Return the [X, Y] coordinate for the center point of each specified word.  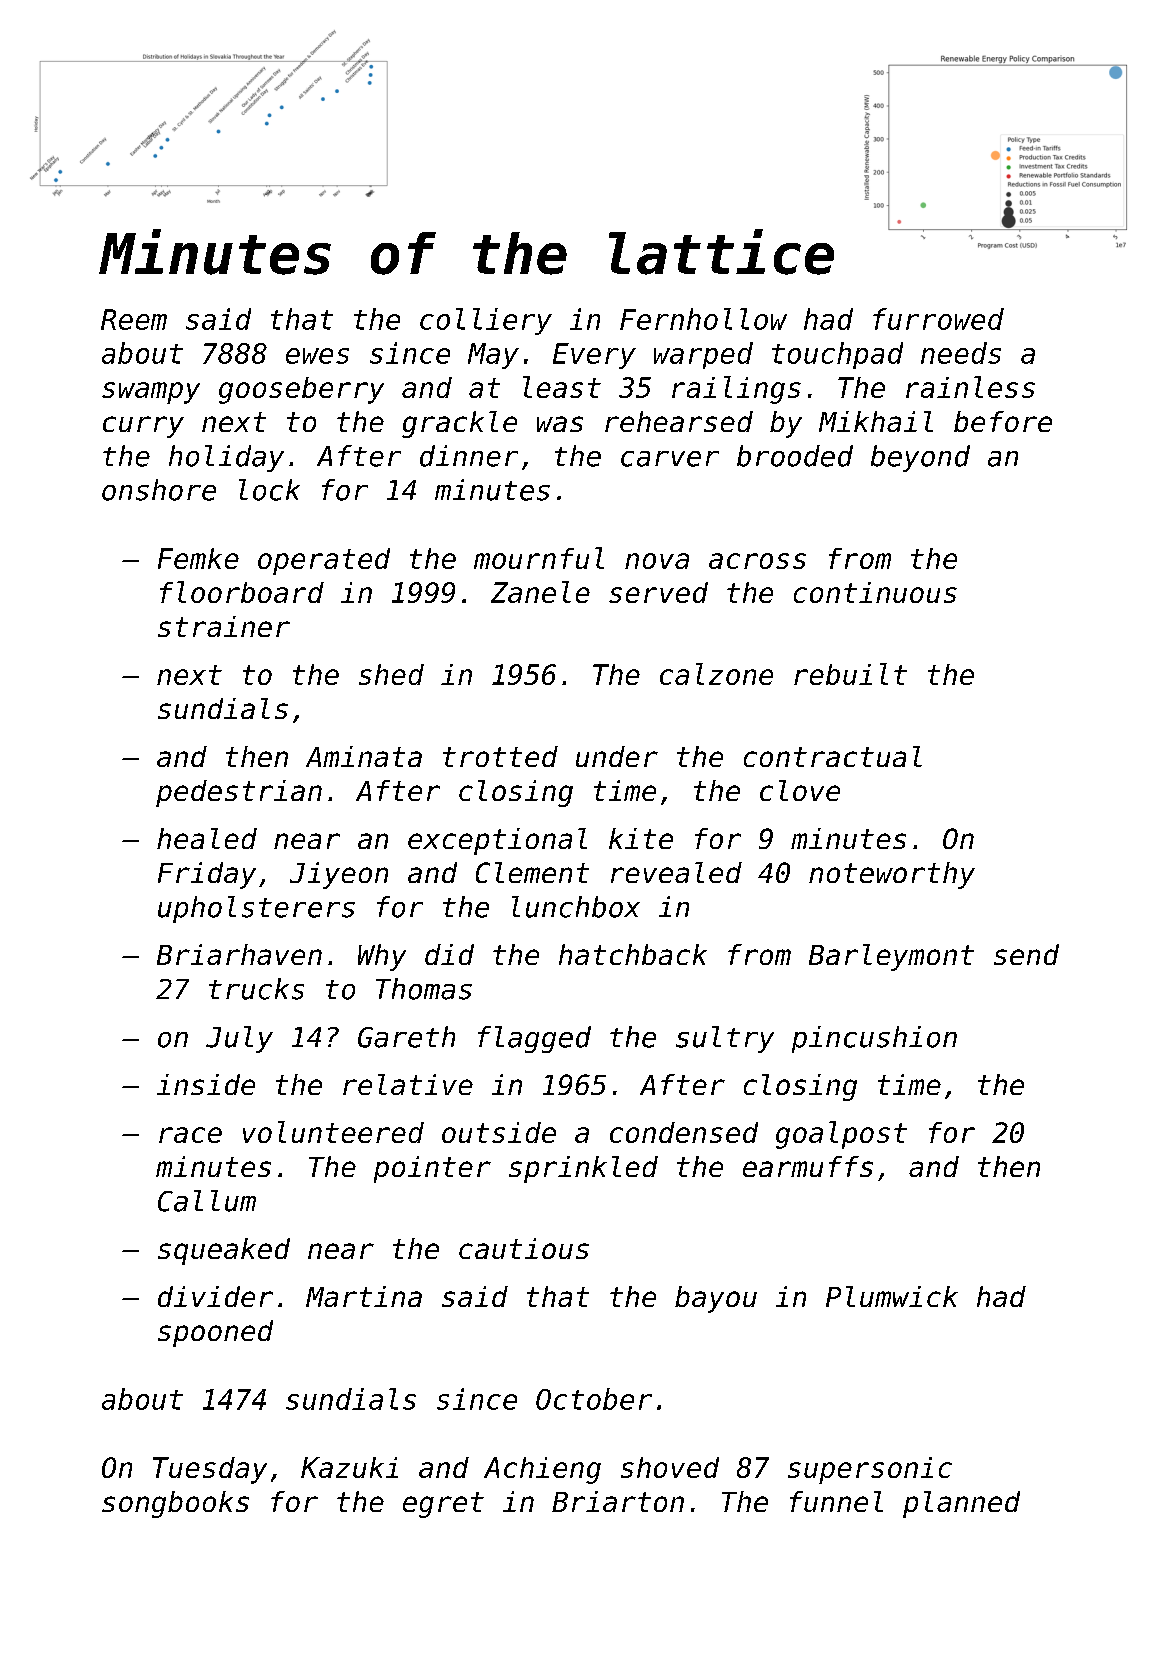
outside [499, 1132]
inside [206, 1084]
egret [443, 1505]
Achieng [542, 1470]
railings [736, 390]
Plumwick [892, 1296]
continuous [875, 592]
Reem [134, 319]
